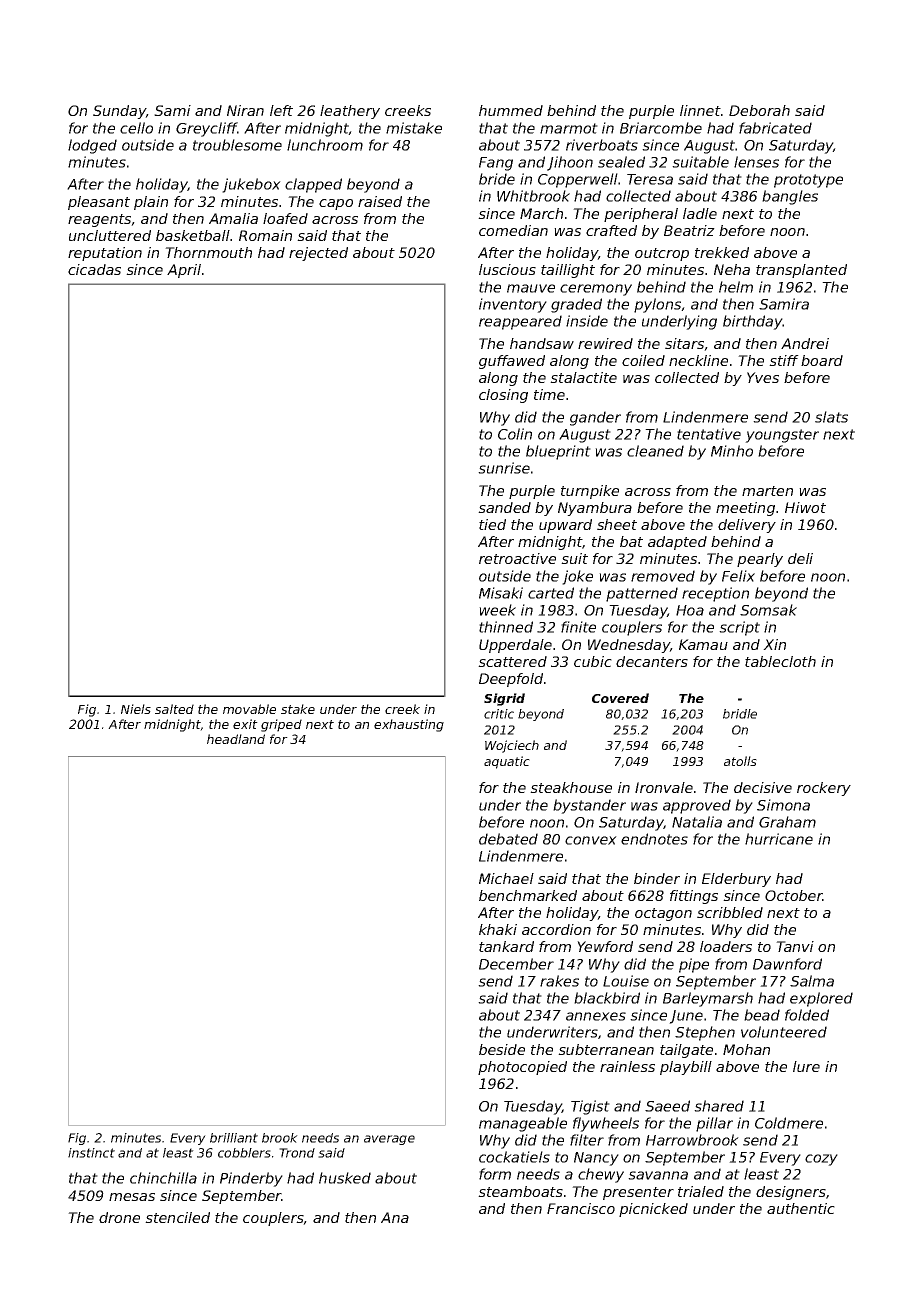  Describe the element at coordinates (641, 215) in the screenshot. I see `peripheral` at that location.
